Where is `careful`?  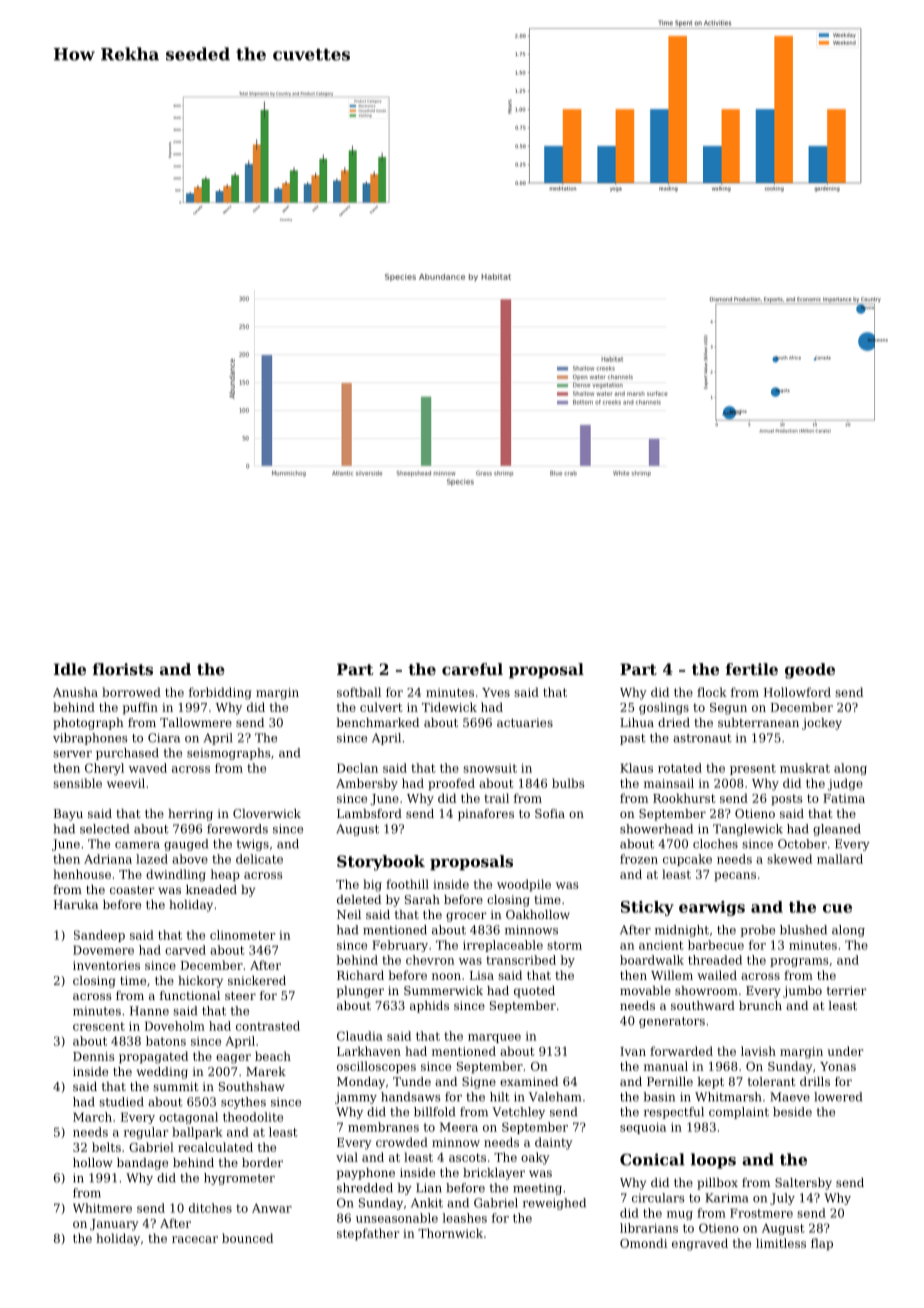 careful is located at coordinates (472, 669).
